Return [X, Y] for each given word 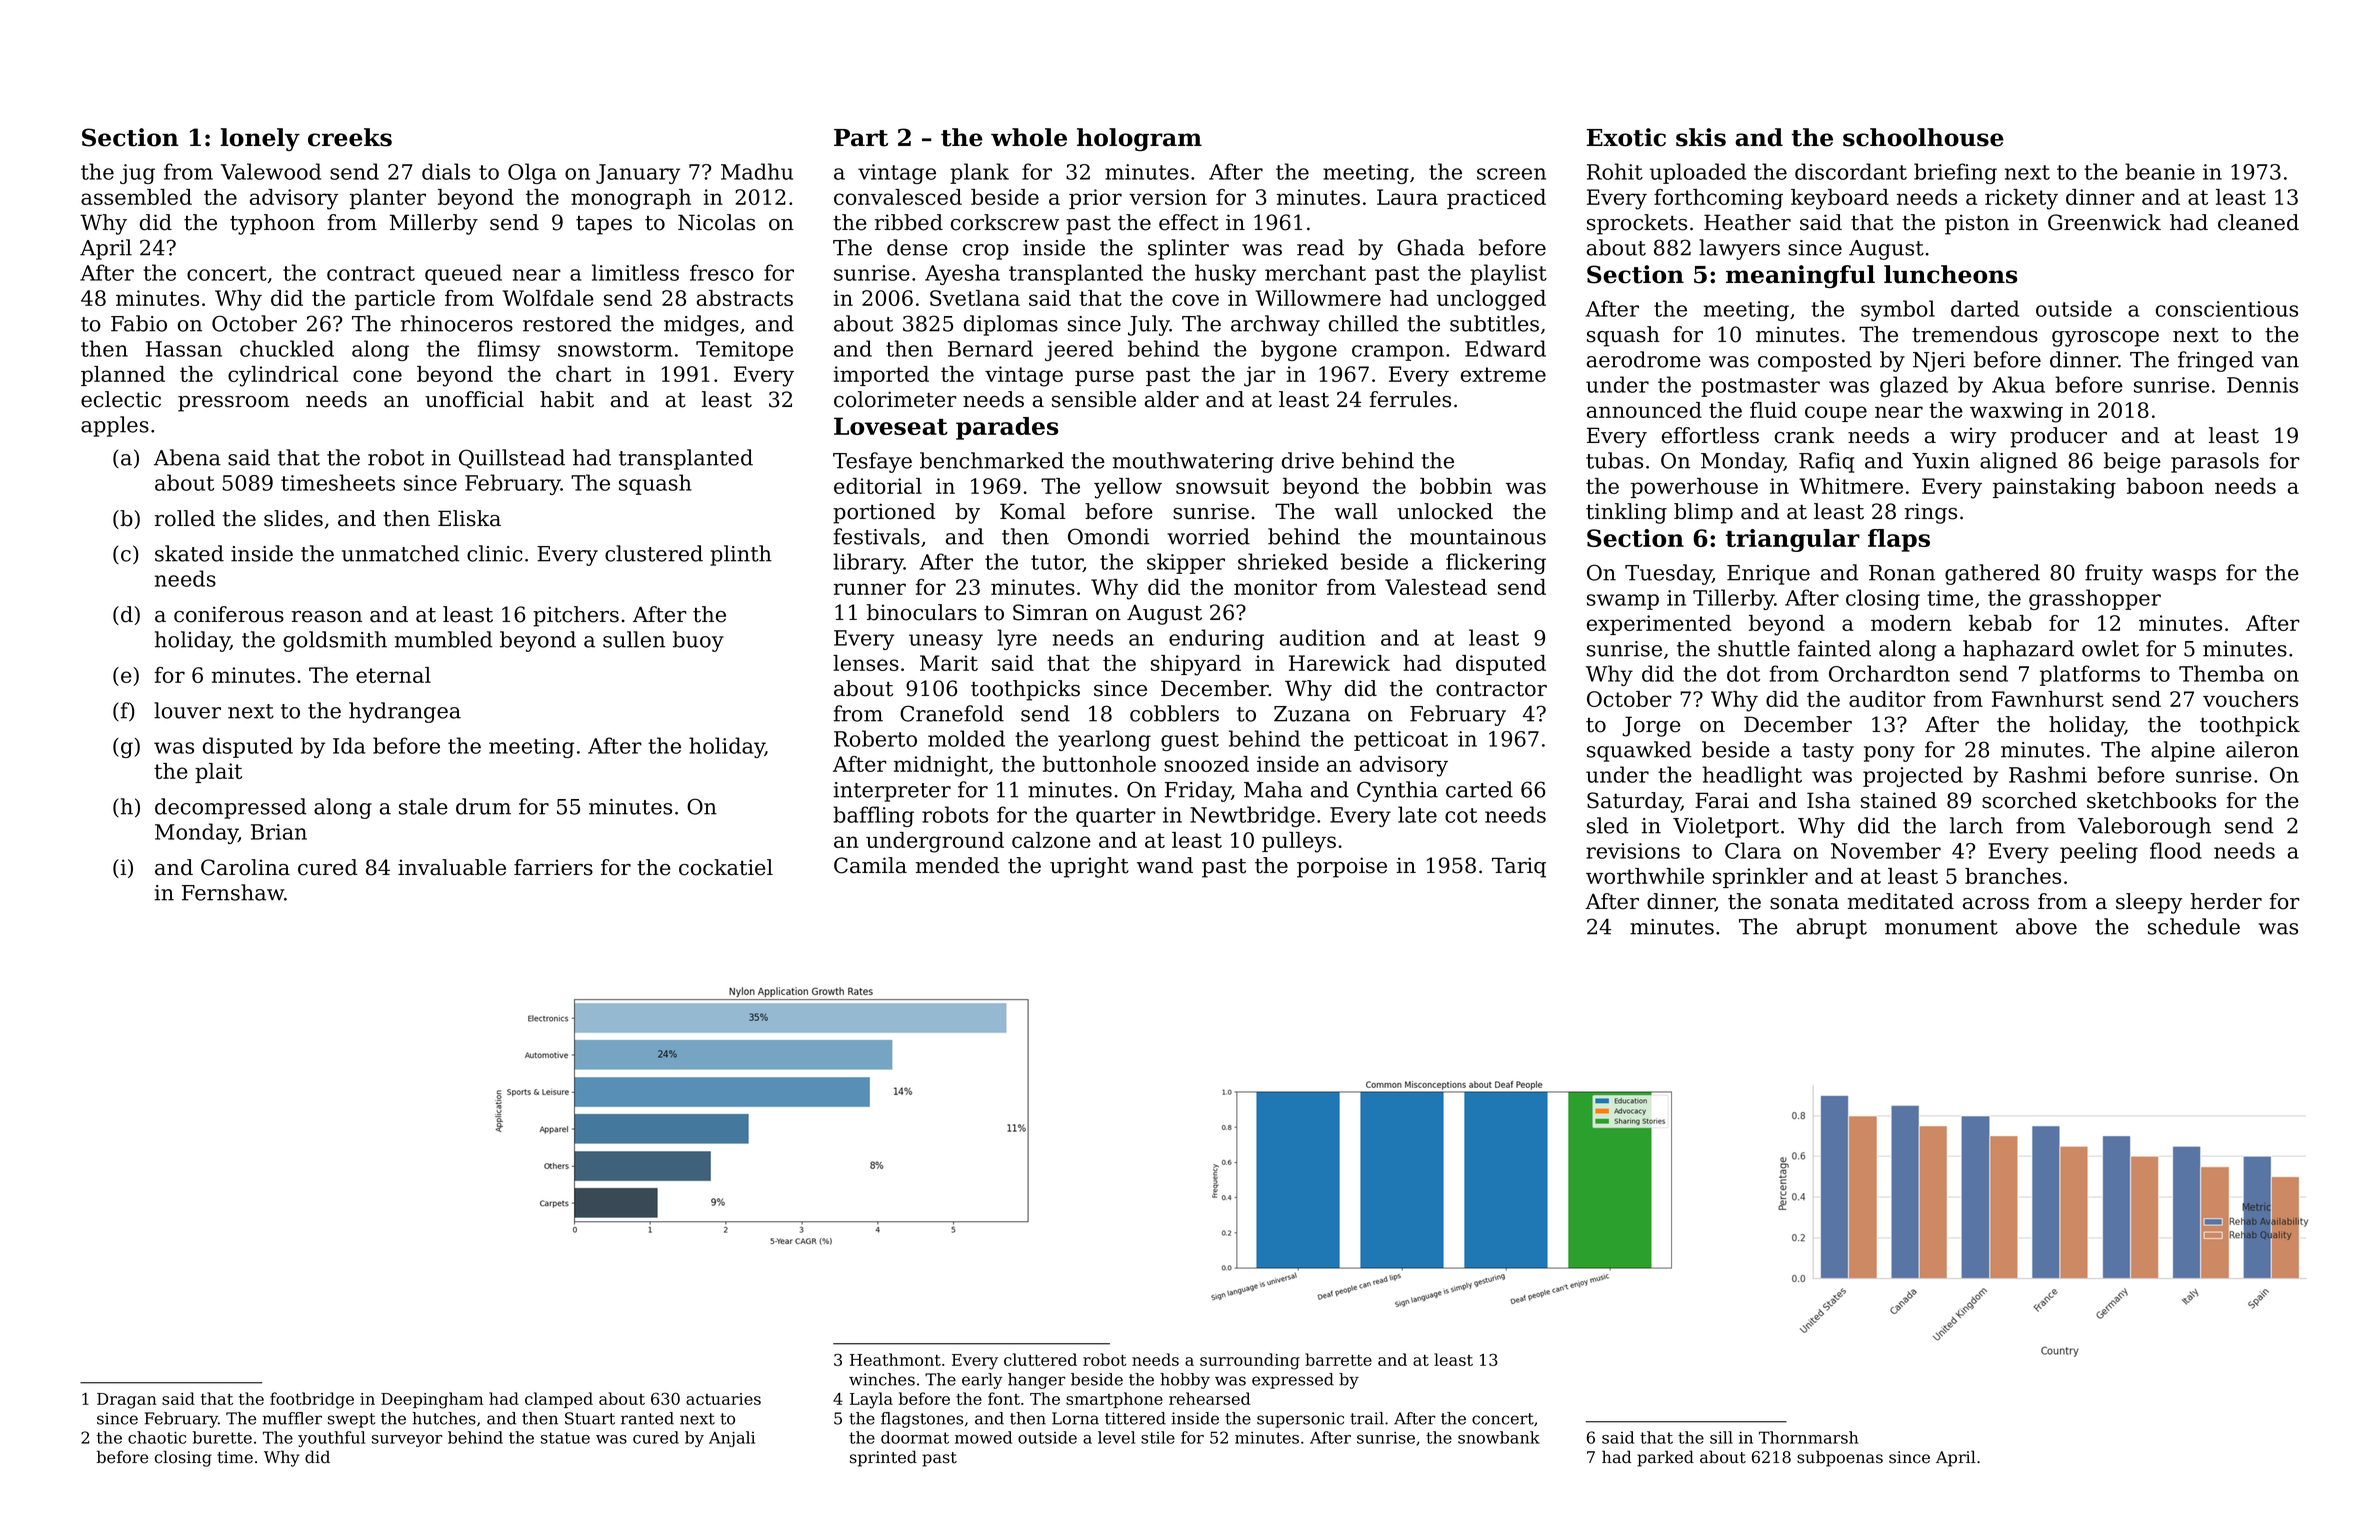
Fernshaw [233, 892]
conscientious [2227, 309]
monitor [1275, 587]
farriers [553, 867]
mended [958, 865]
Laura [1407, 197]
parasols [2215, 462]
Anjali [732, 1439]
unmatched [400, 553]
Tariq [1519, 867]
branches [2013, 876]
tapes [604, 225]
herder [2226, 901]
